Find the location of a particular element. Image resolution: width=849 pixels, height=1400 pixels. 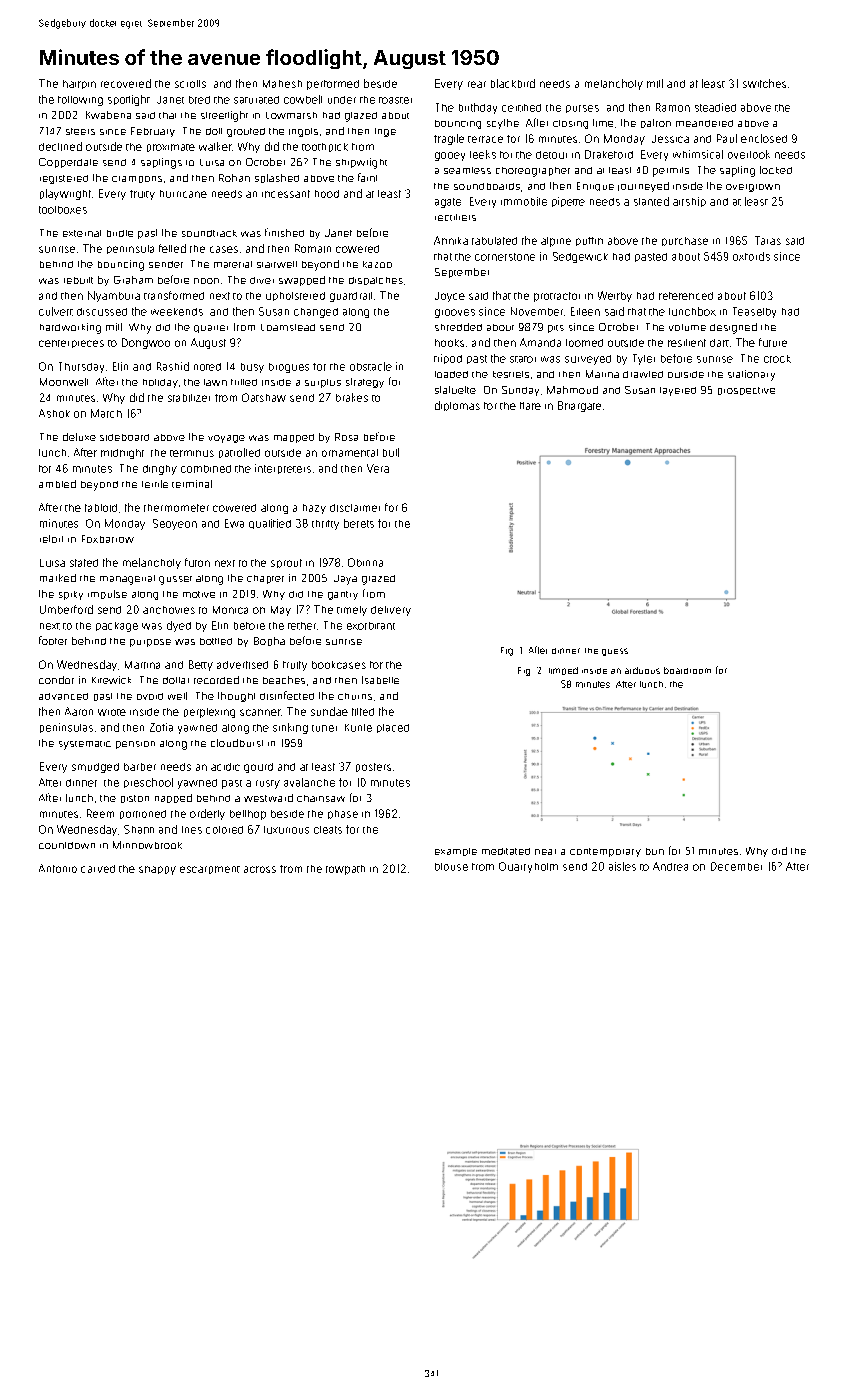

meditated is located at coordinates (506, 851).
